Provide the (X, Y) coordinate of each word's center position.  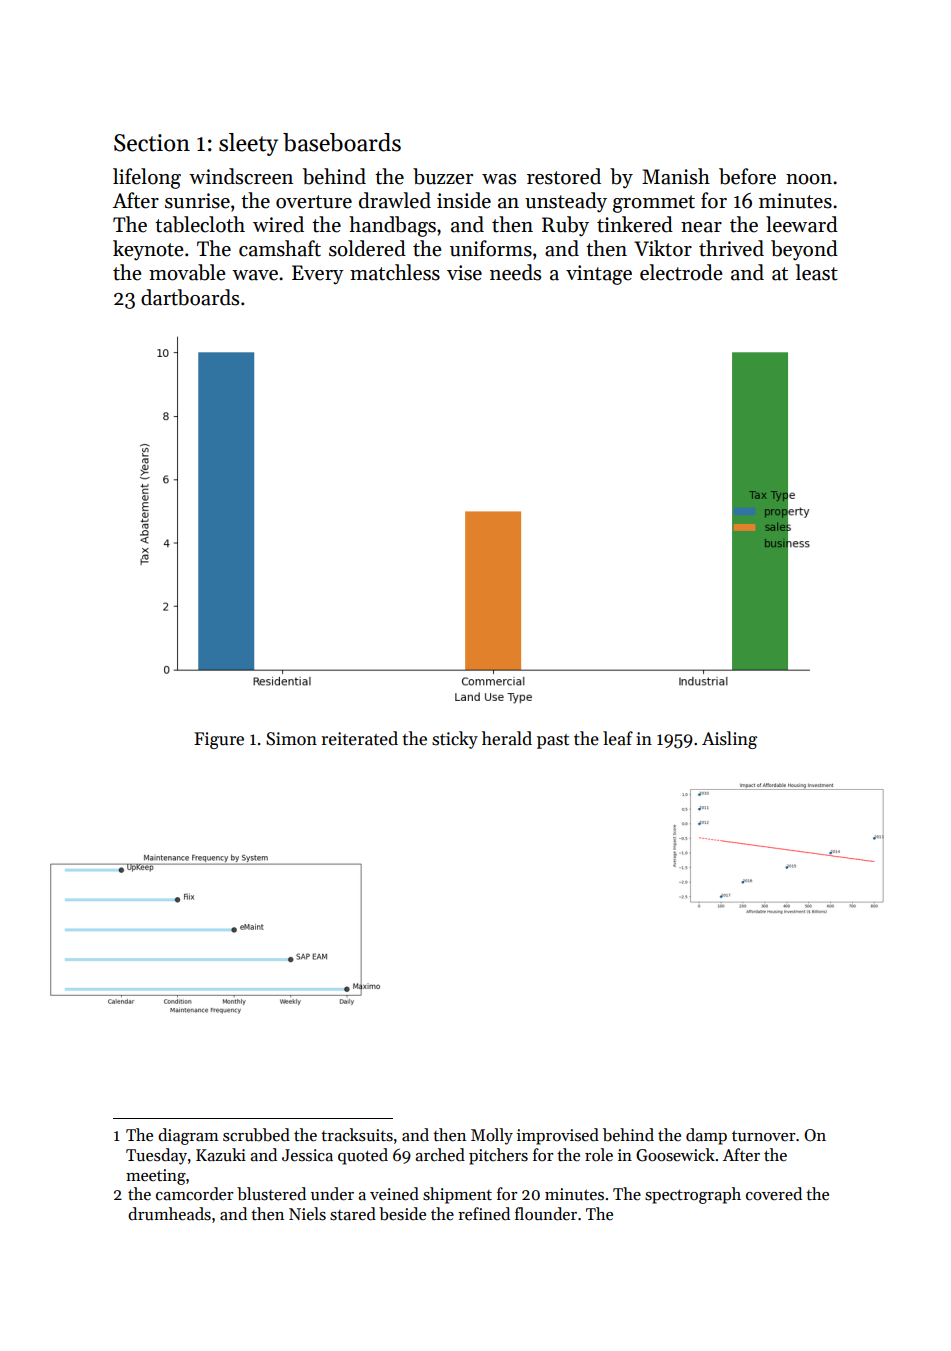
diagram (188, 1136)
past (553, 741)
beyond (804, 250)
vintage (599, 275)
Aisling (729, 740)
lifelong (147, 178)
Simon (291, 739)
